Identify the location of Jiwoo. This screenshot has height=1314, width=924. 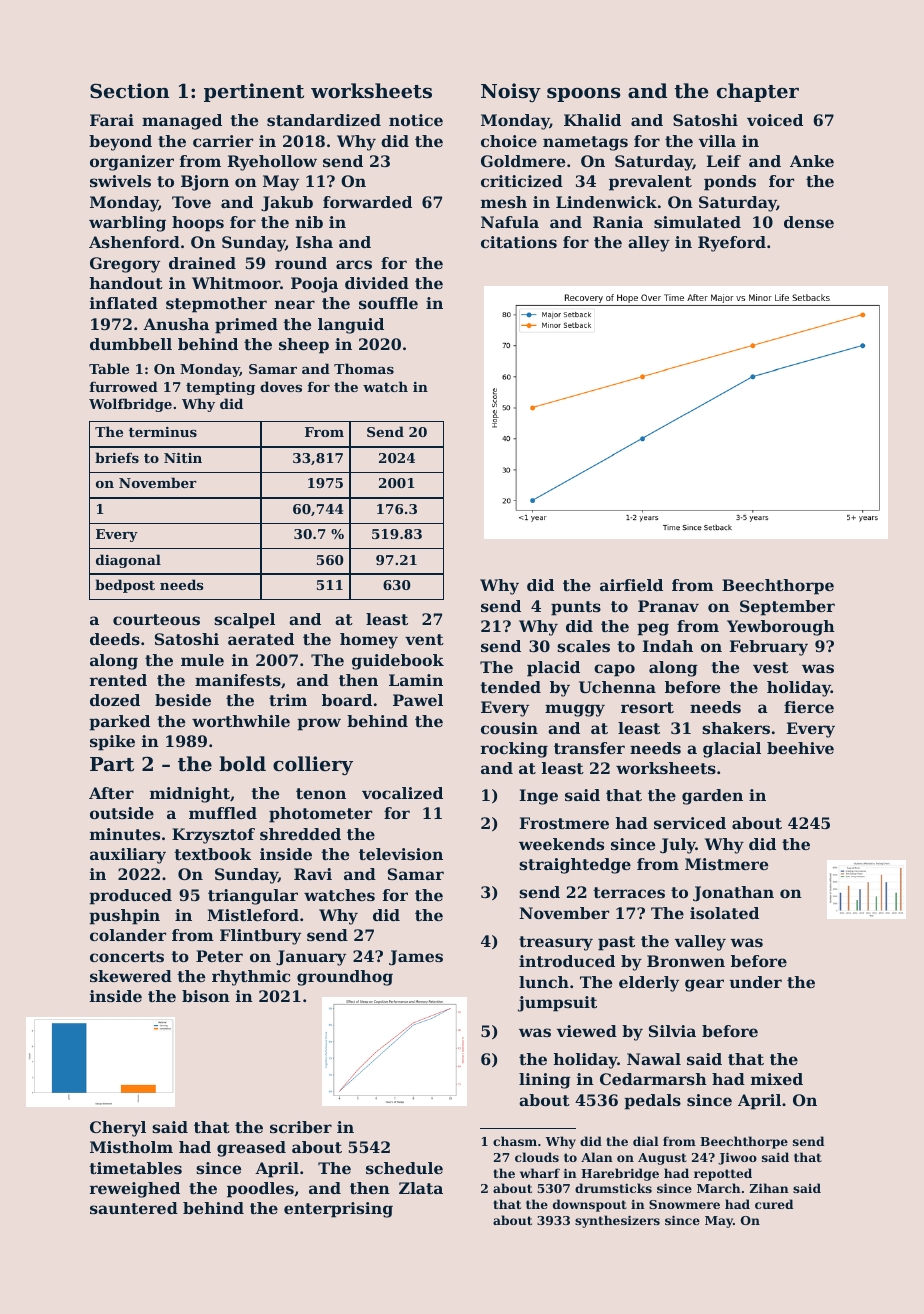
(737, 1158).
